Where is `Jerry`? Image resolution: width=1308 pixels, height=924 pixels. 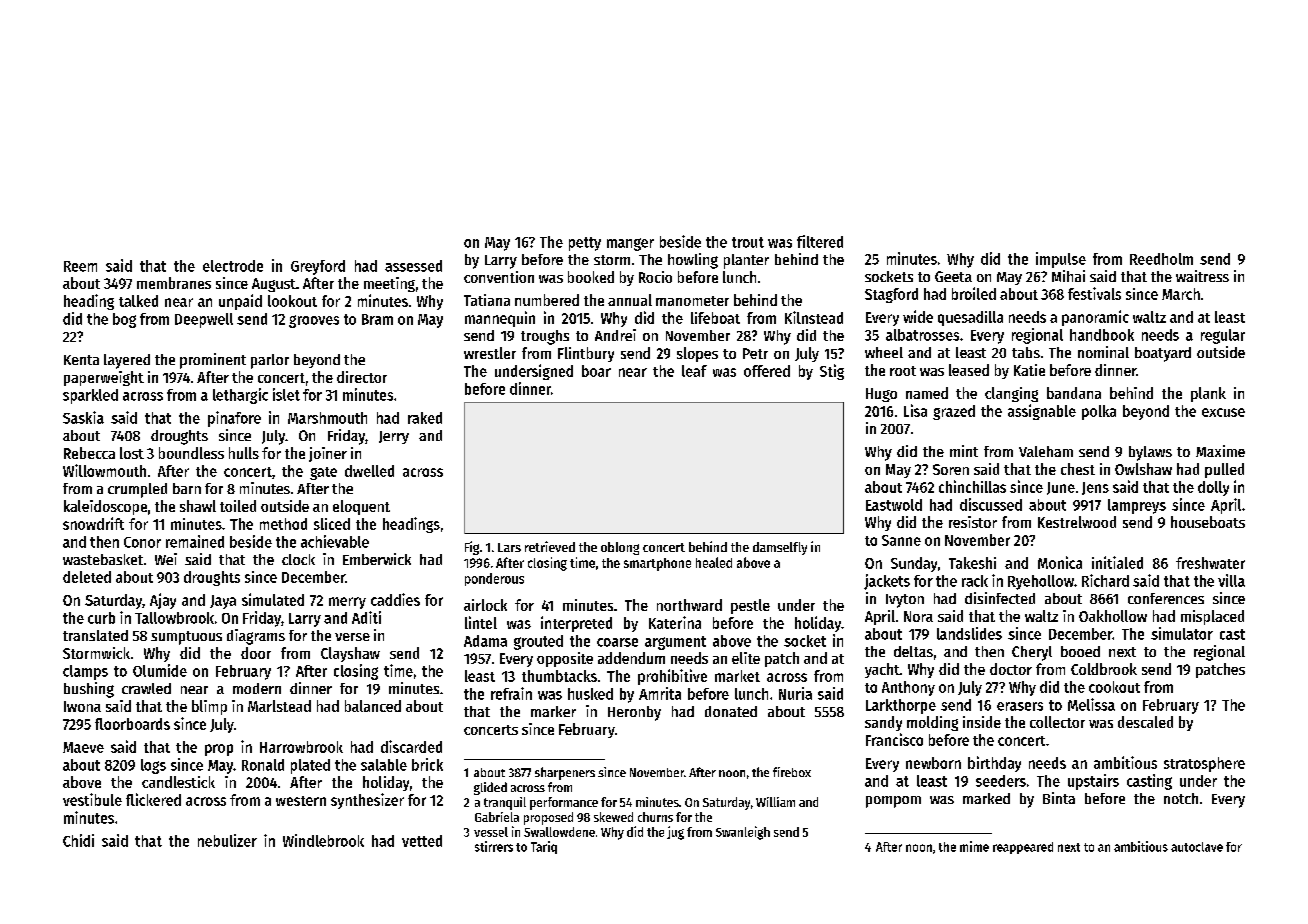 Jerry is located at coordinates (394, 437).
